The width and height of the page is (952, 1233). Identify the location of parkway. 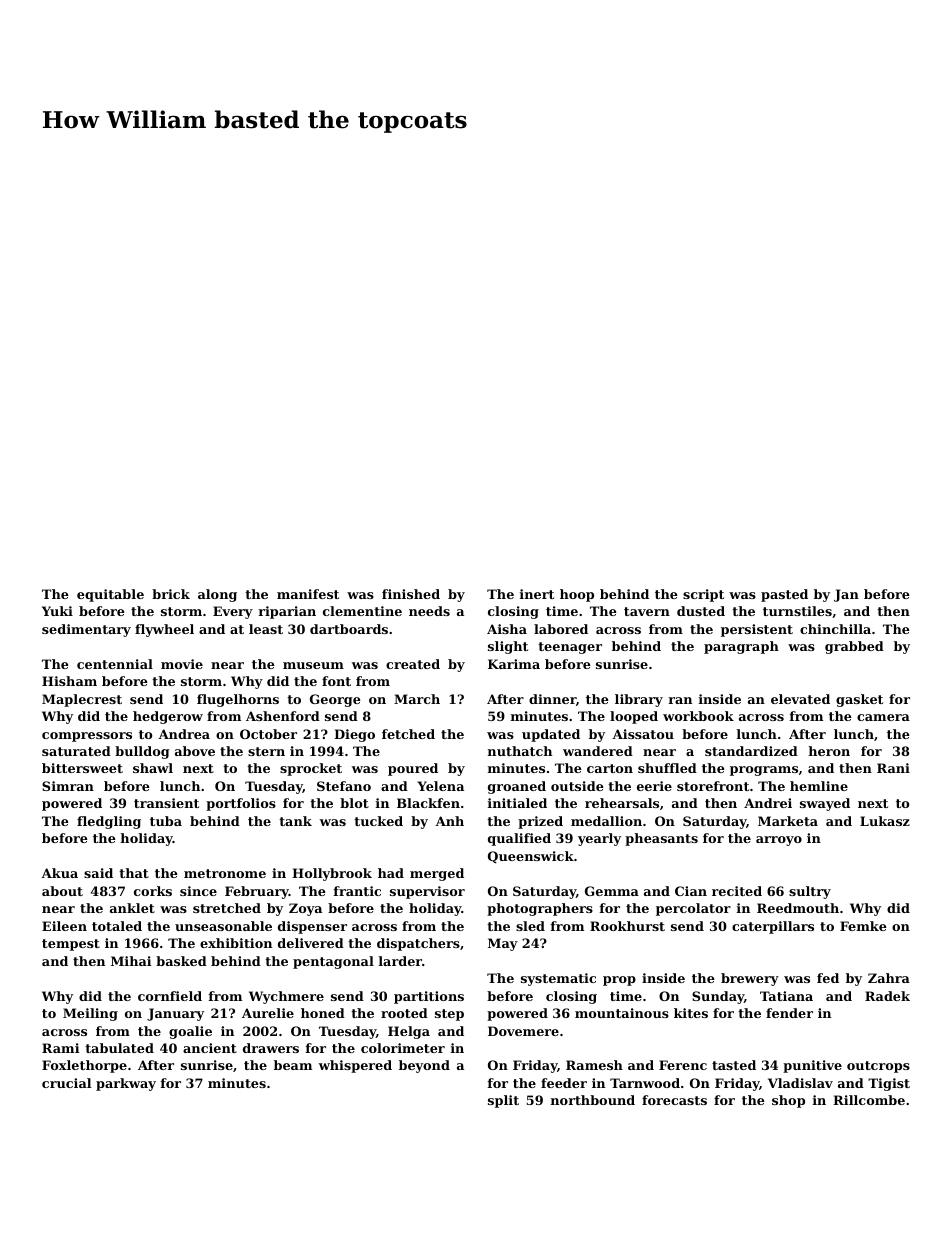
(126, 1084).
